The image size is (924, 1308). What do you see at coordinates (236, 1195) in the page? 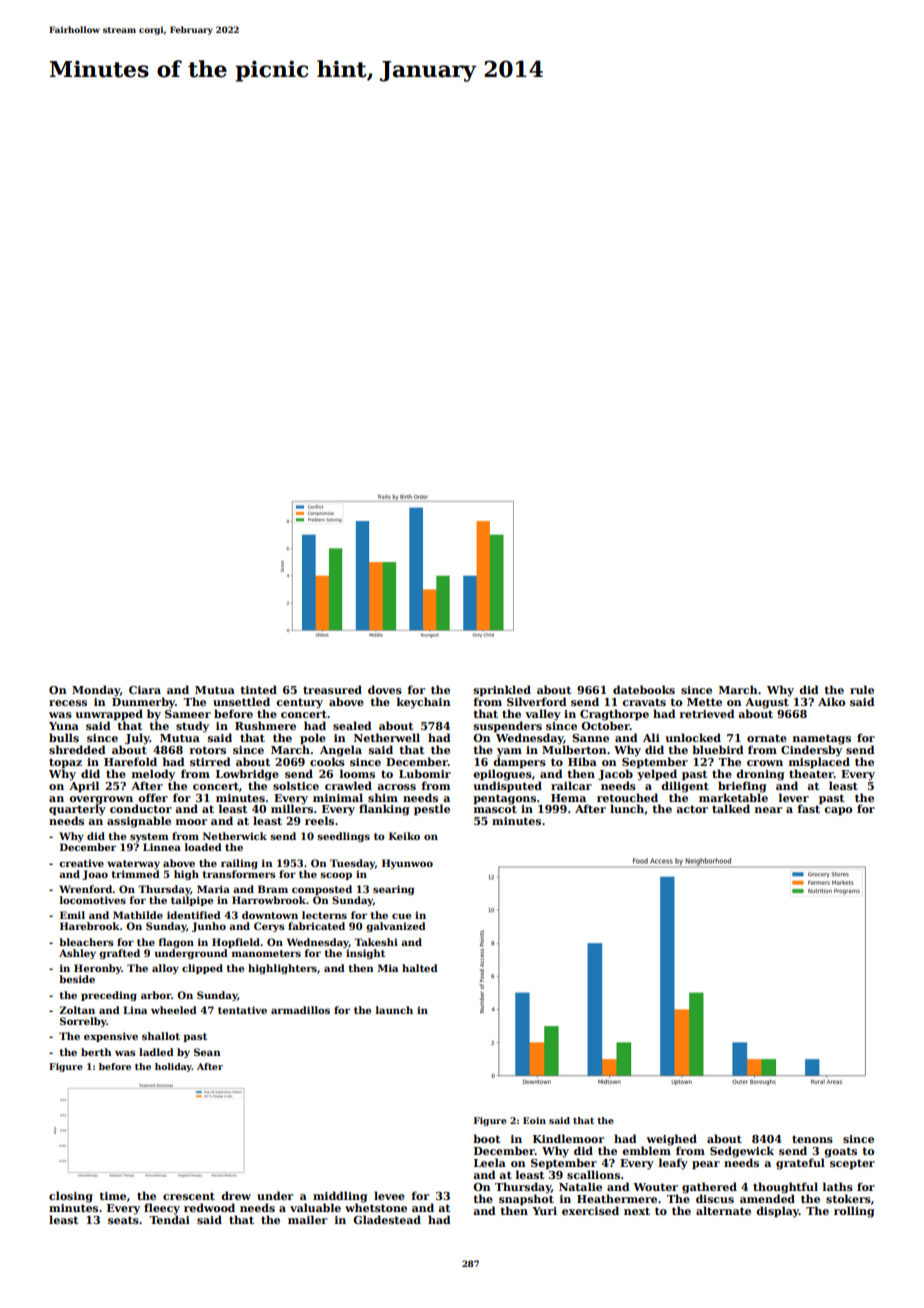
I see `drew` at bounding box center [236, 1195].
